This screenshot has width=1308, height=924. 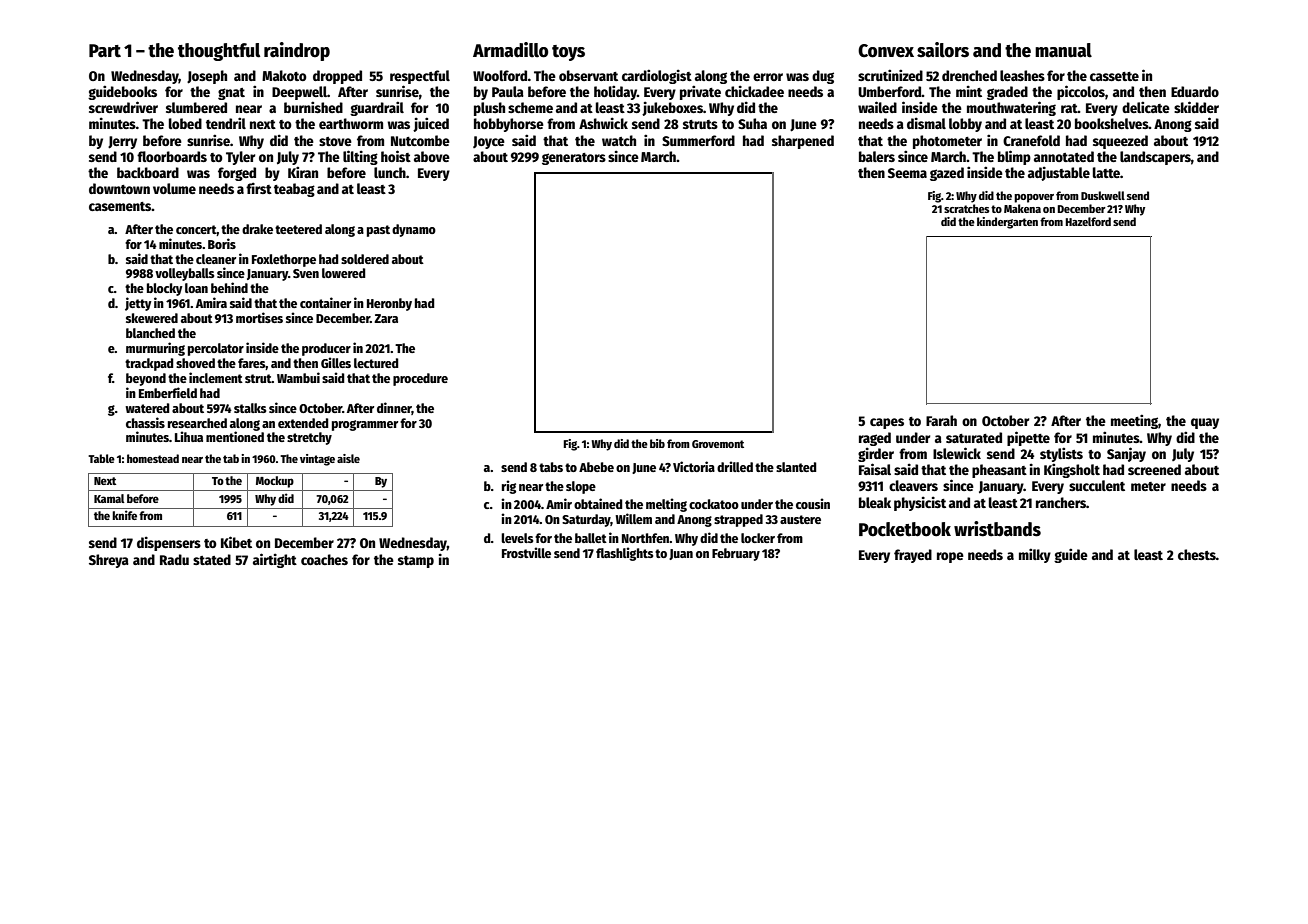 What do you see at coordinates (738, 520) in the screenshot?
I see `strapped` at bounding box center [738, 520].
